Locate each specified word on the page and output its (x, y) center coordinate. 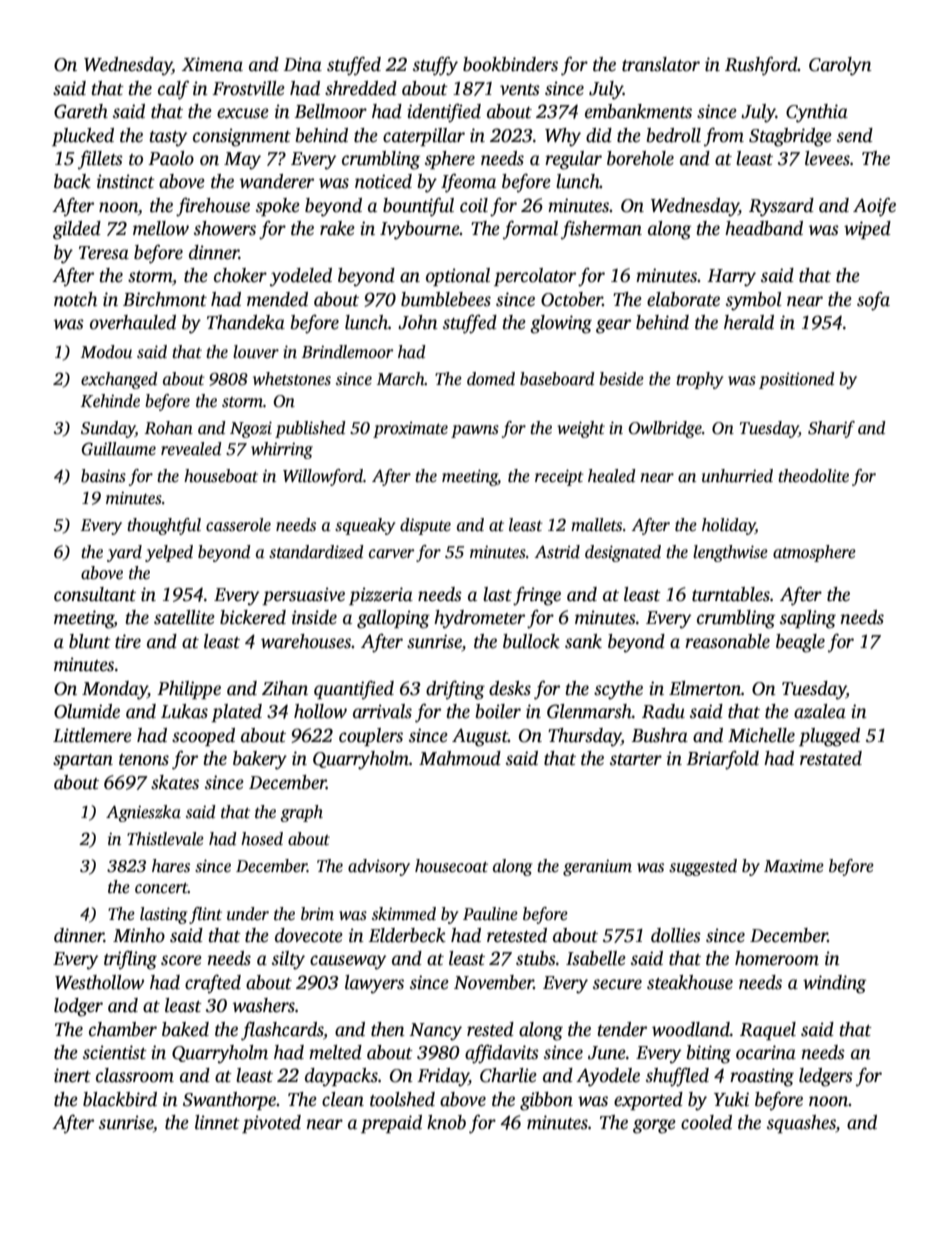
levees (827, 158)
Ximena (212, 64)
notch (75, 299)
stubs (536, 958)
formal (530, 230)
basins (103, 476)
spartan (83, 761)
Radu (663, 711)
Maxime (794, 866)
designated (623, 553)
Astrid (557, 552)
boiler (498, 711)
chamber (123, 1029)
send (855, 135)
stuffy (435, 66)
